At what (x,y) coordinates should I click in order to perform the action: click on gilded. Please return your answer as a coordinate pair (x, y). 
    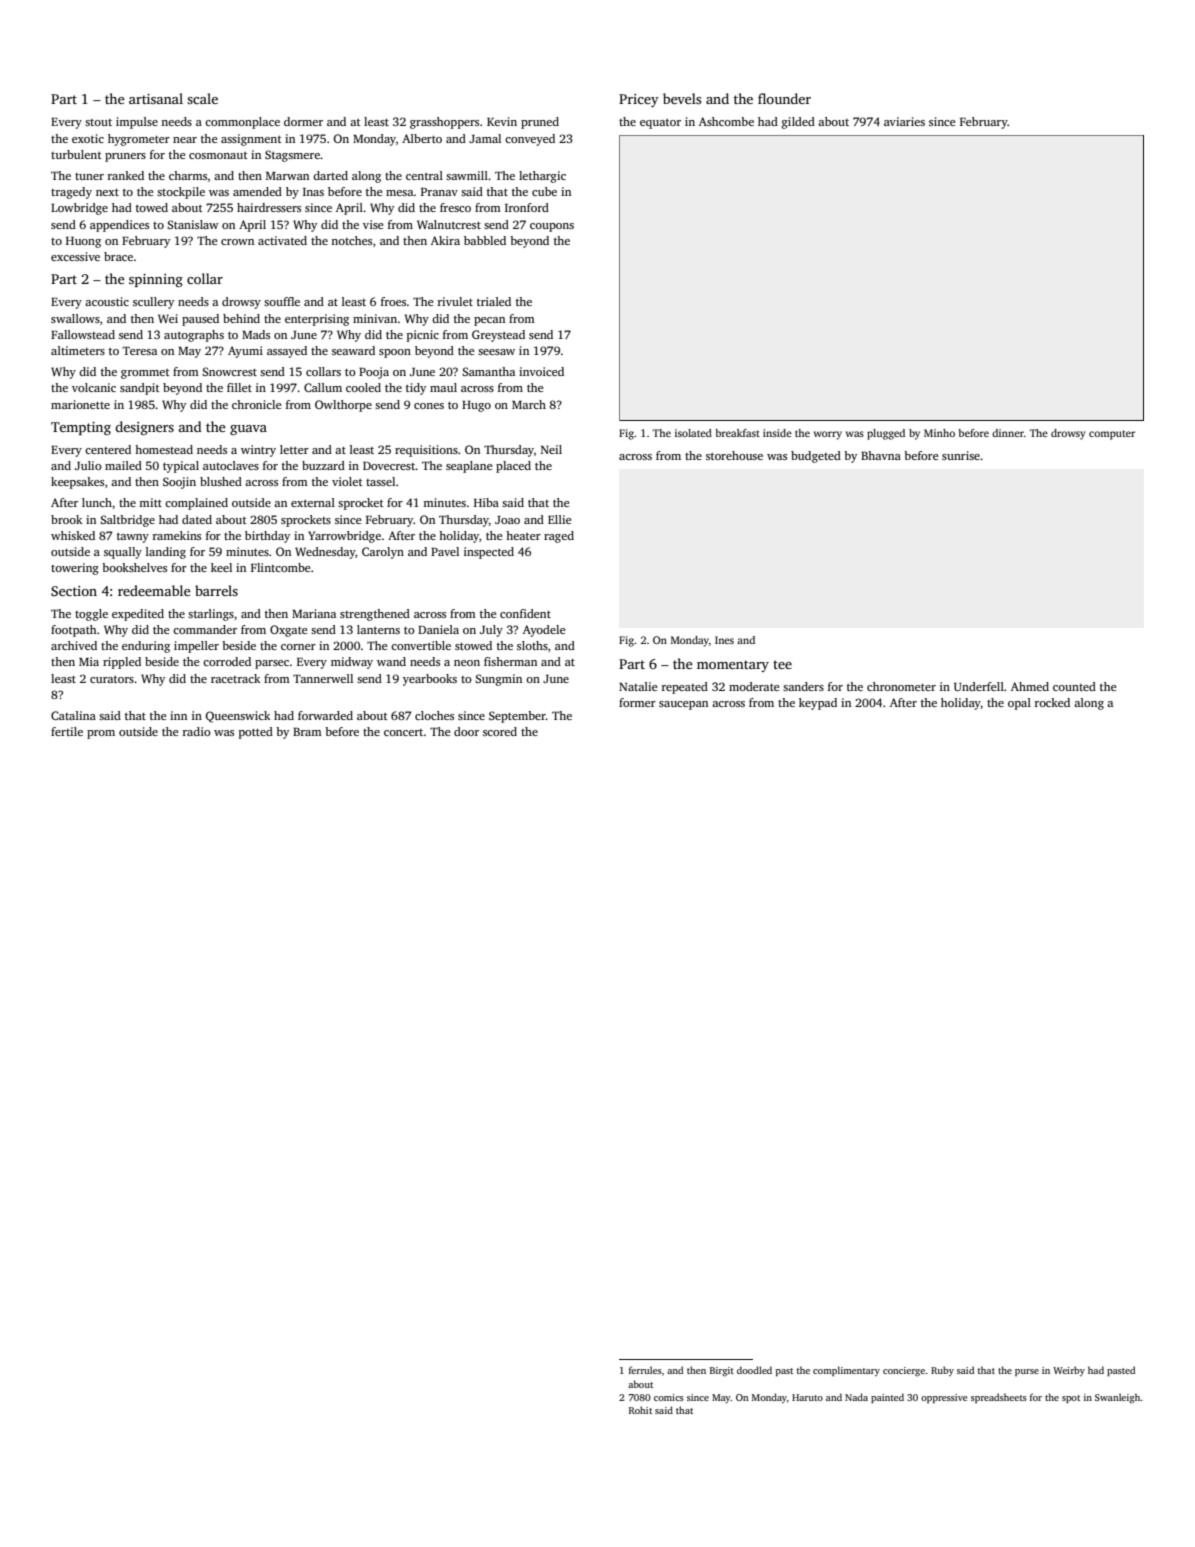
    Looking at the image, I should click on (798, 123).
